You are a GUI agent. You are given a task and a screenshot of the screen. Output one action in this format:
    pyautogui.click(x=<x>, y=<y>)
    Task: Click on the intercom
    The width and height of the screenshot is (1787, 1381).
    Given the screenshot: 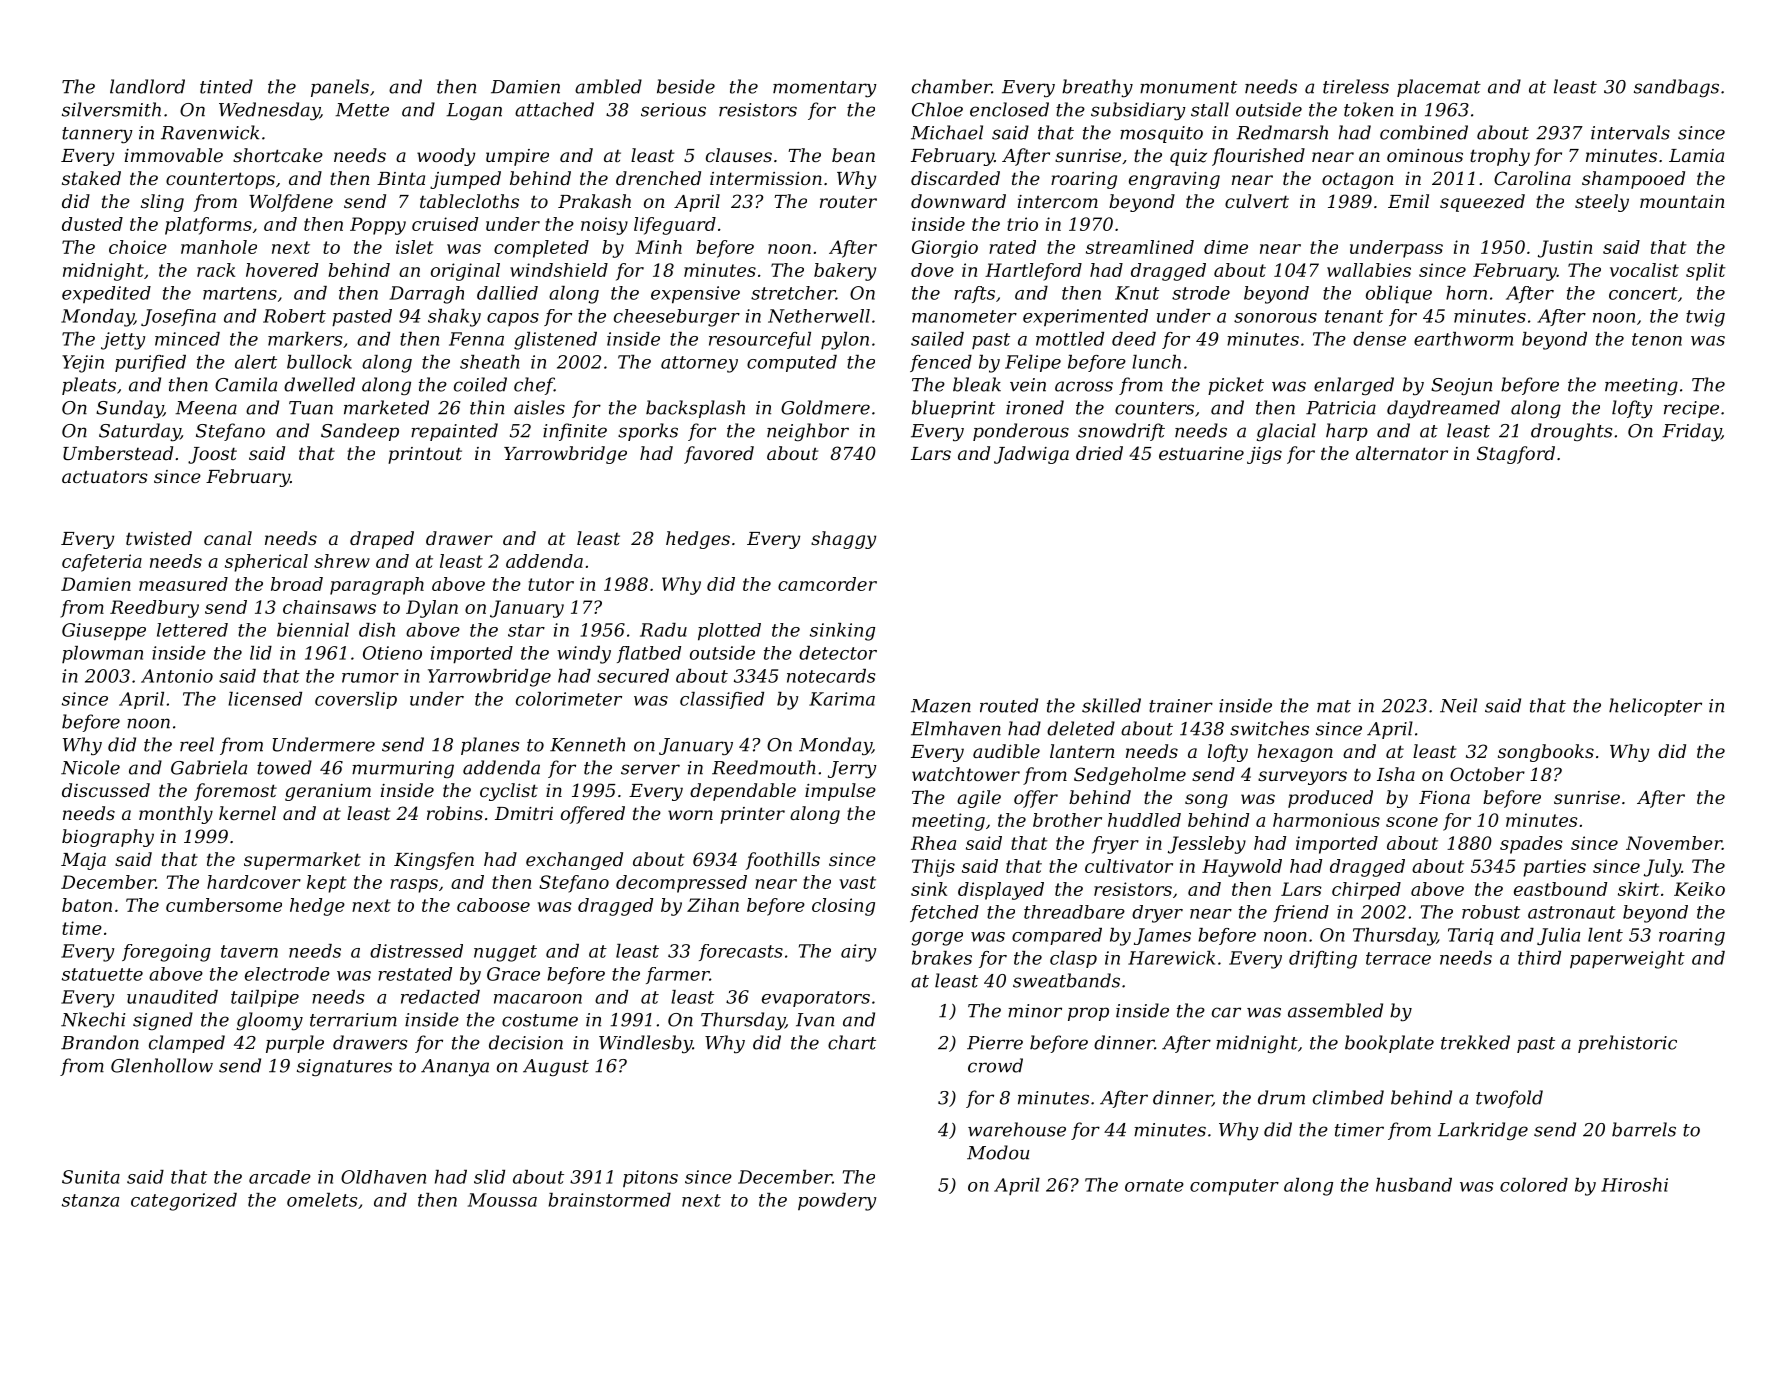 What is the action you would take?
    pyautogui.click(x=1058, y=201)
